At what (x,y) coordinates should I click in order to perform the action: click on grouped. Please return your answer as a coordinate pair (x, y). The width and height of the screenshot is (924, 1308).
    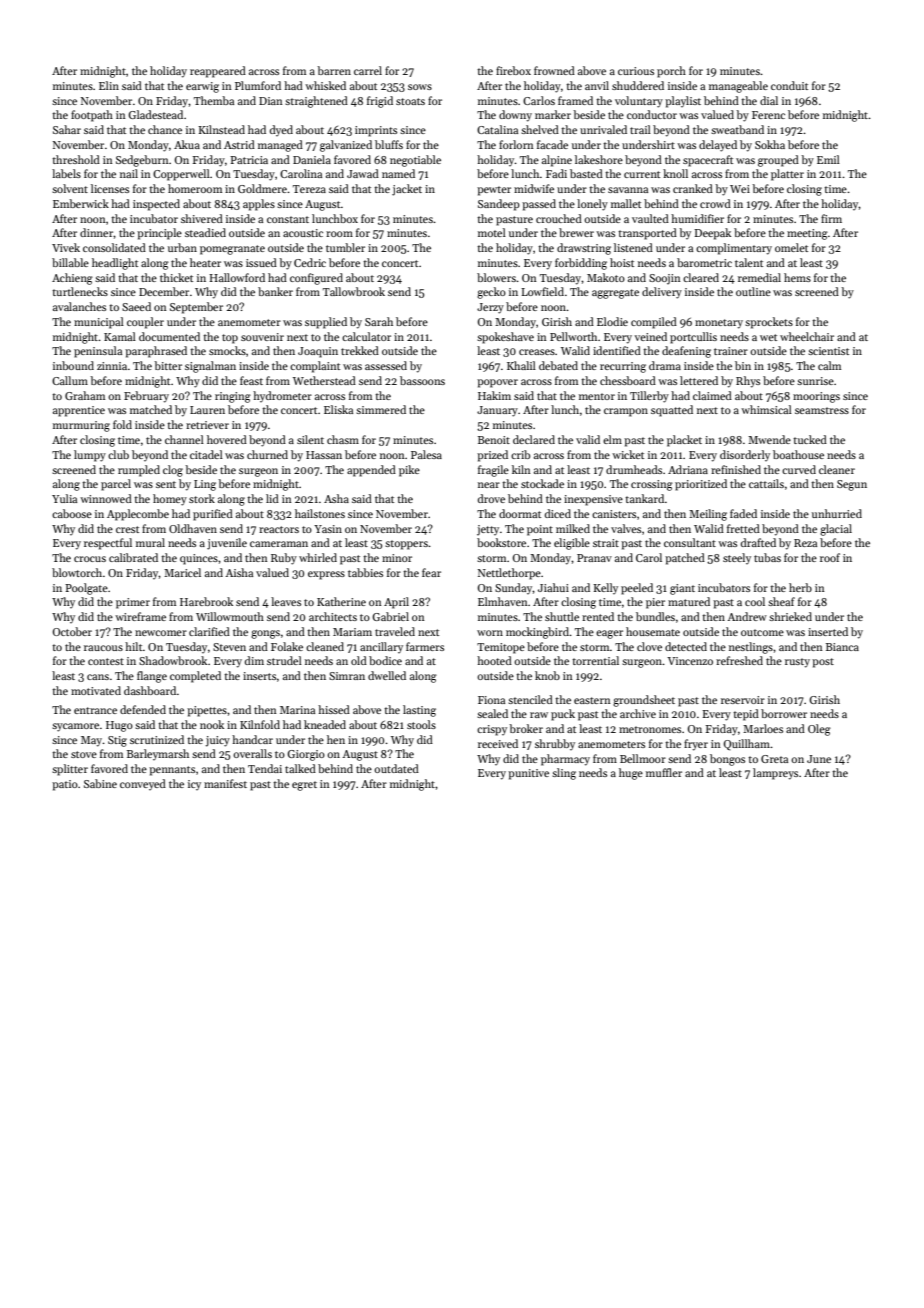
    Looking at the image, I should click on (778, 161).
